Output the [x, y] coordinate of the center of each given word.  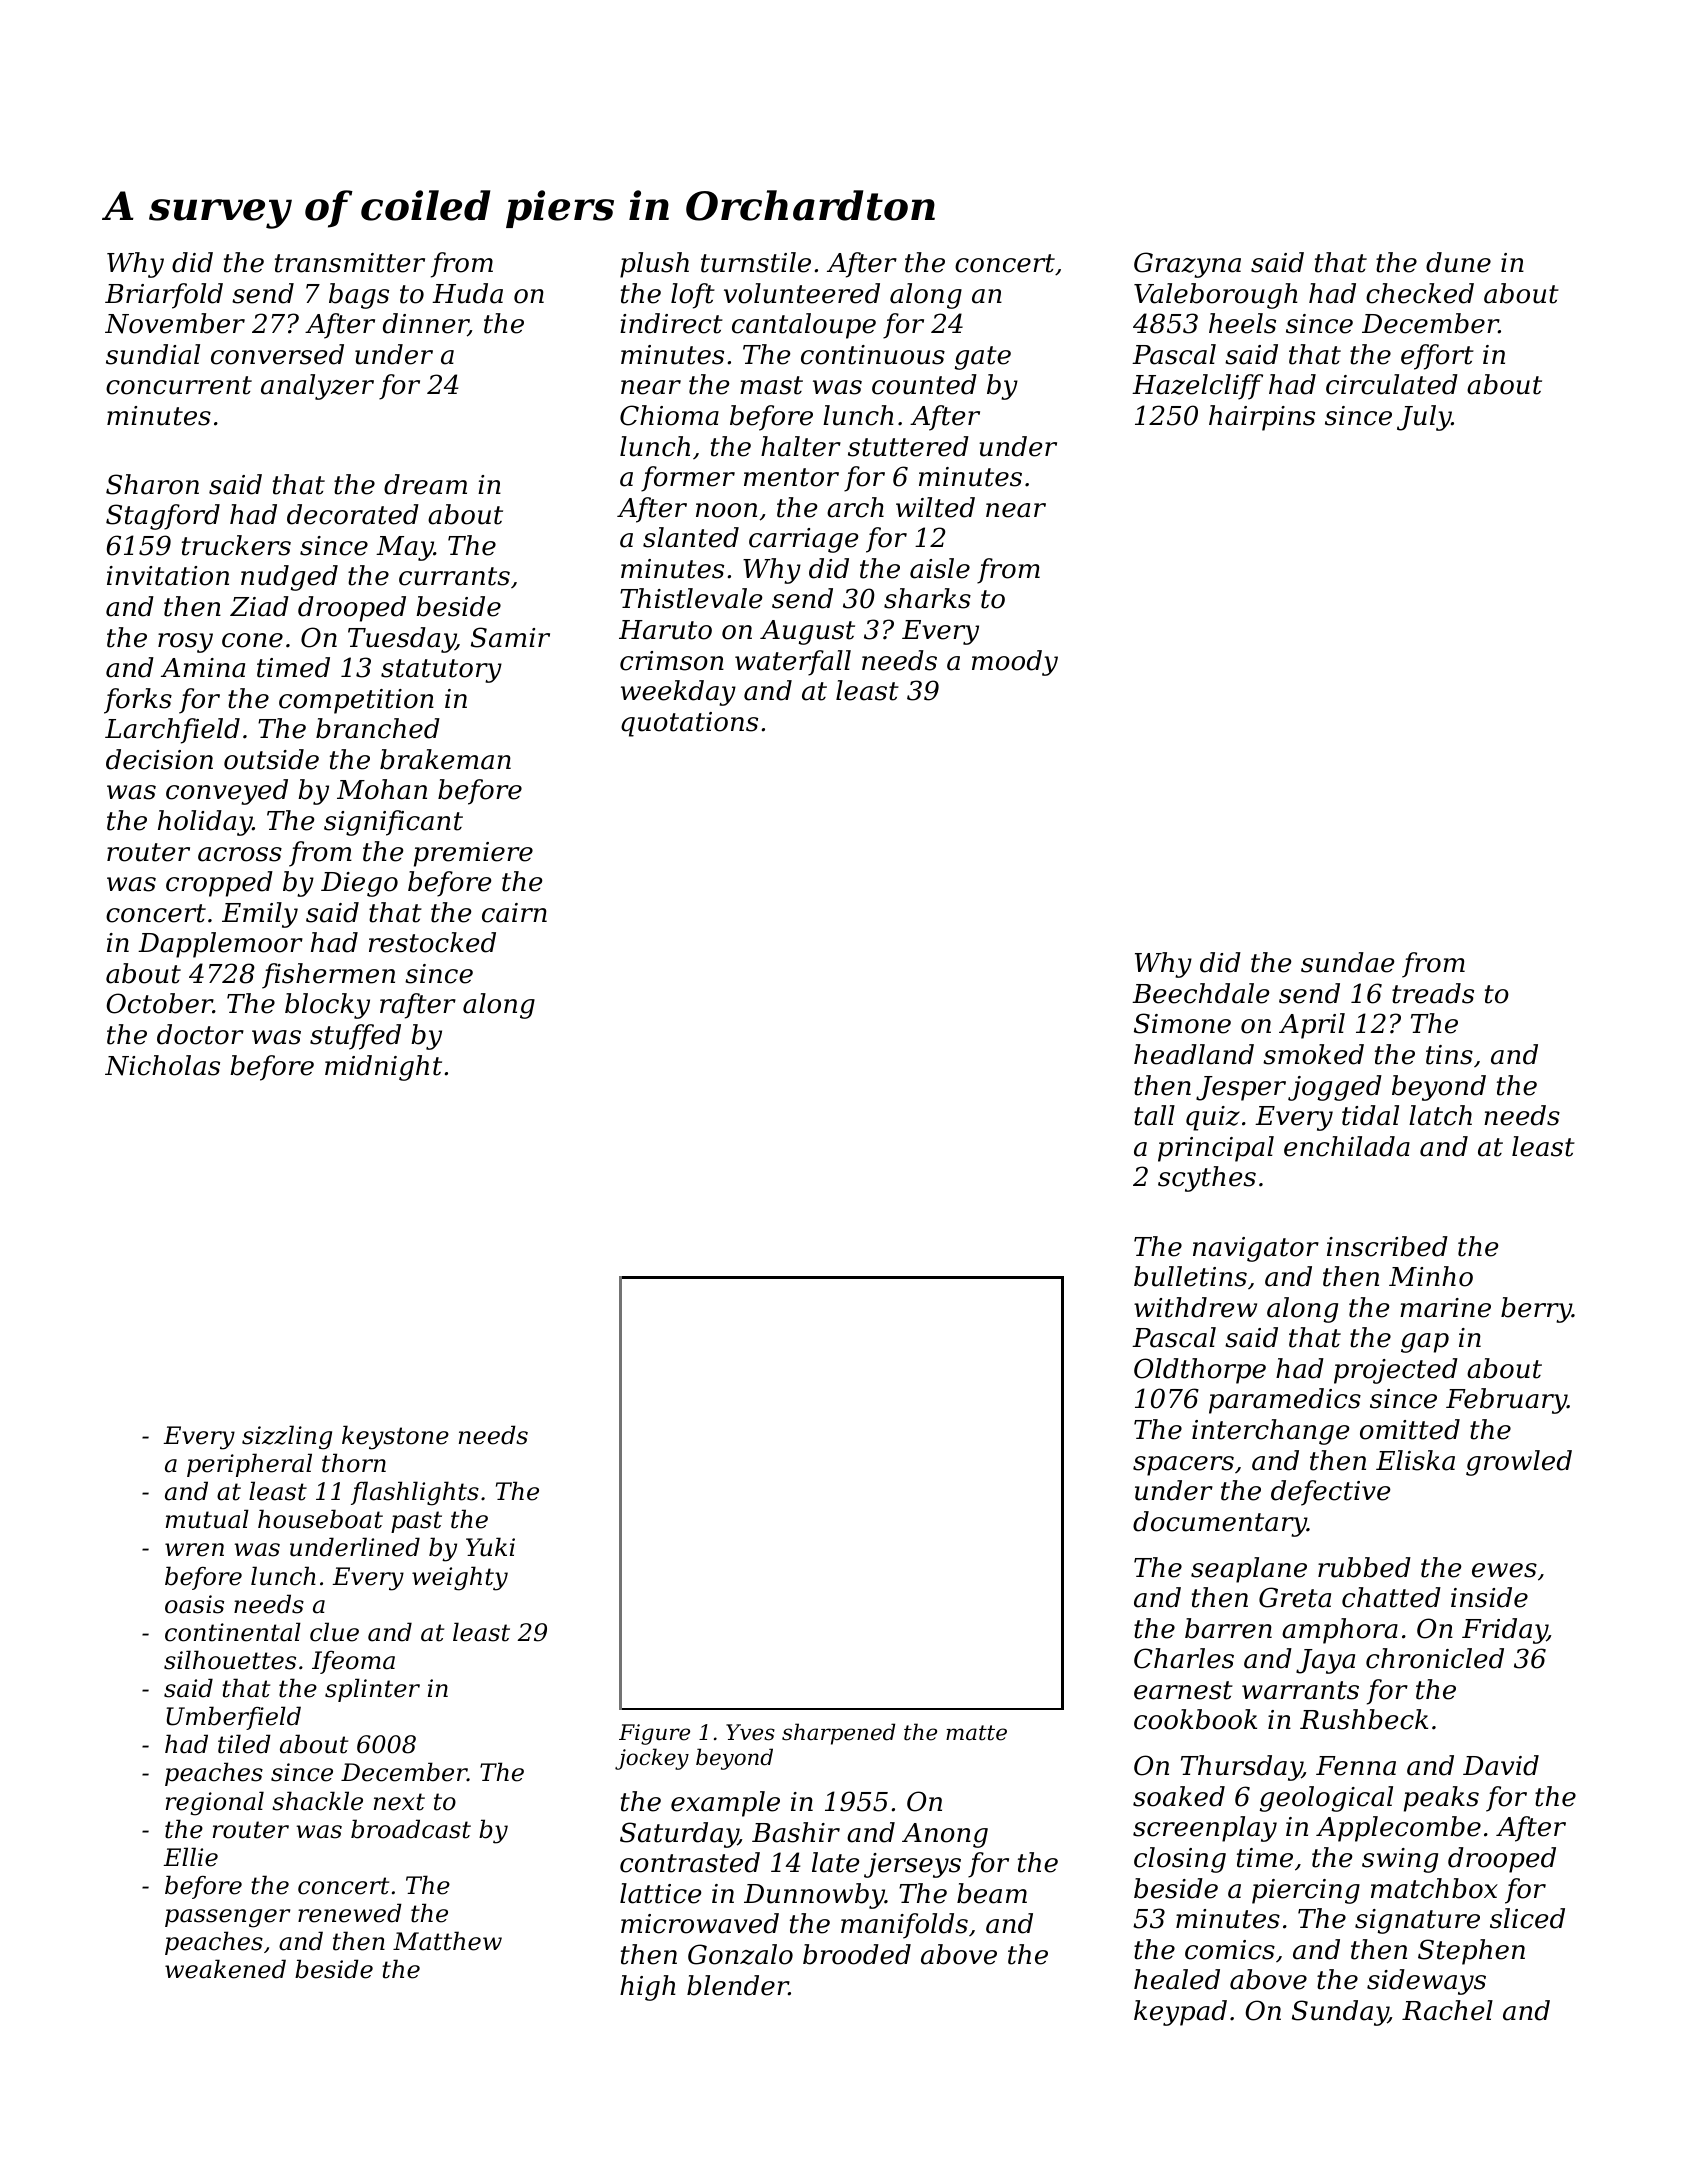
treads [1433, 993]
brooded [857, 1954]
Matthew [447, 1941]
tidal [1370, 1115]
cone [252, 640]
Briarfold [164, 296]
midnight [383, 1068]
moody [1015, 663]
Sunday [1340, 2013]
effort [1437, 357]
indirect [671, 323]
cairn [514, 913]
